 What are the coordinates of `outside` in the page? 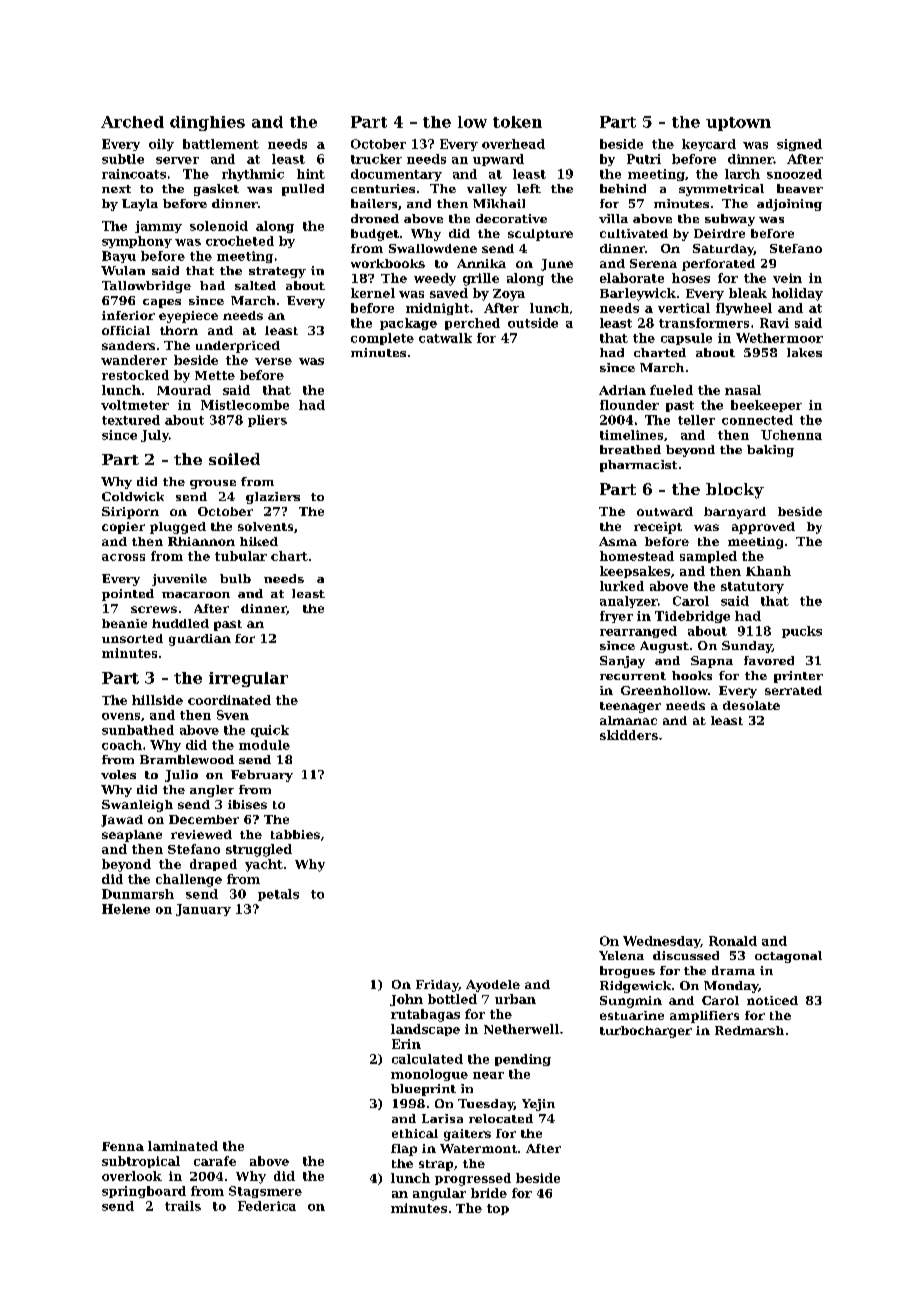 It's located at (533, 323).
